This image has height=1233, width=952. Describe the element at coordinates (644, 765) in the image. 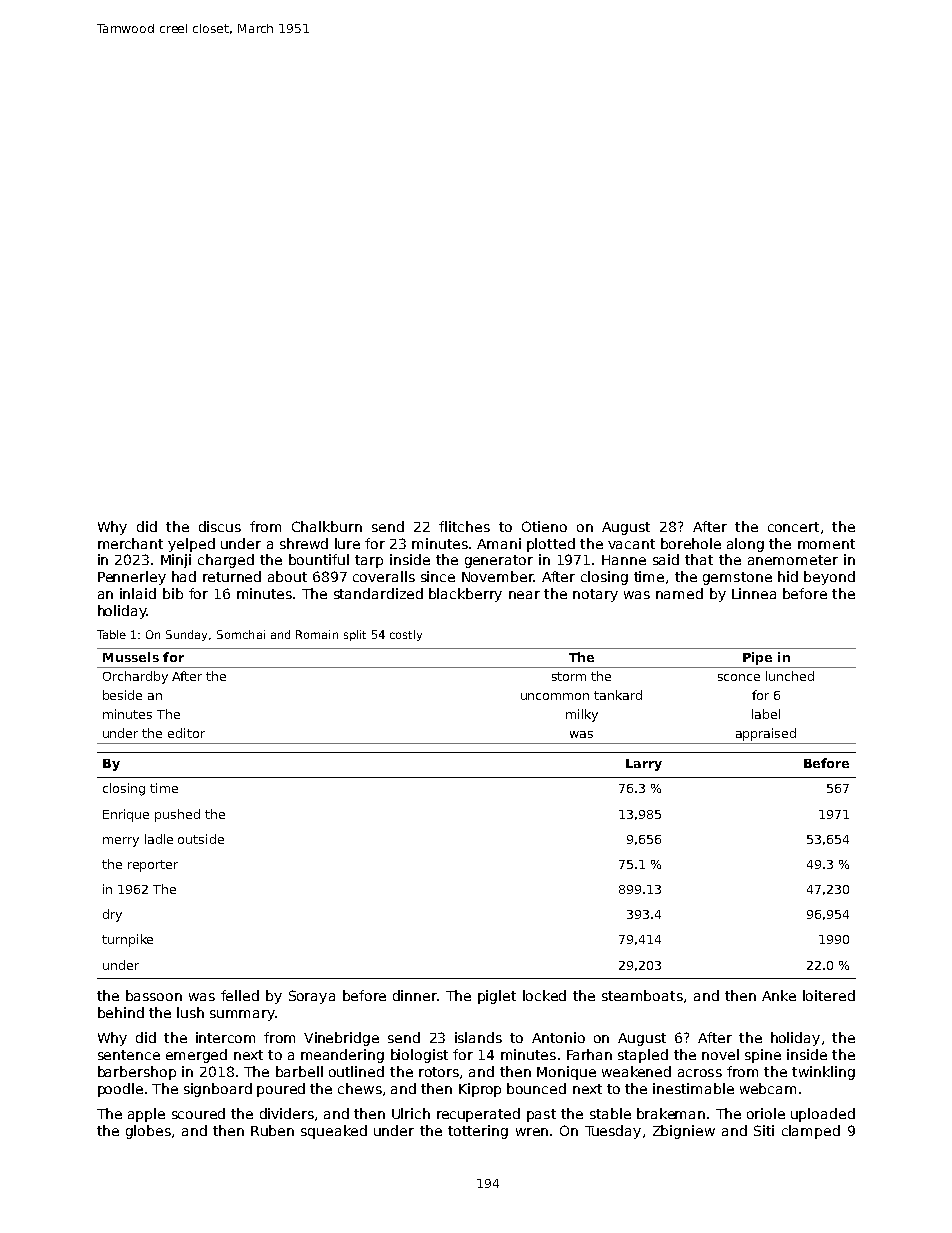

I see `Larry` at that location.
